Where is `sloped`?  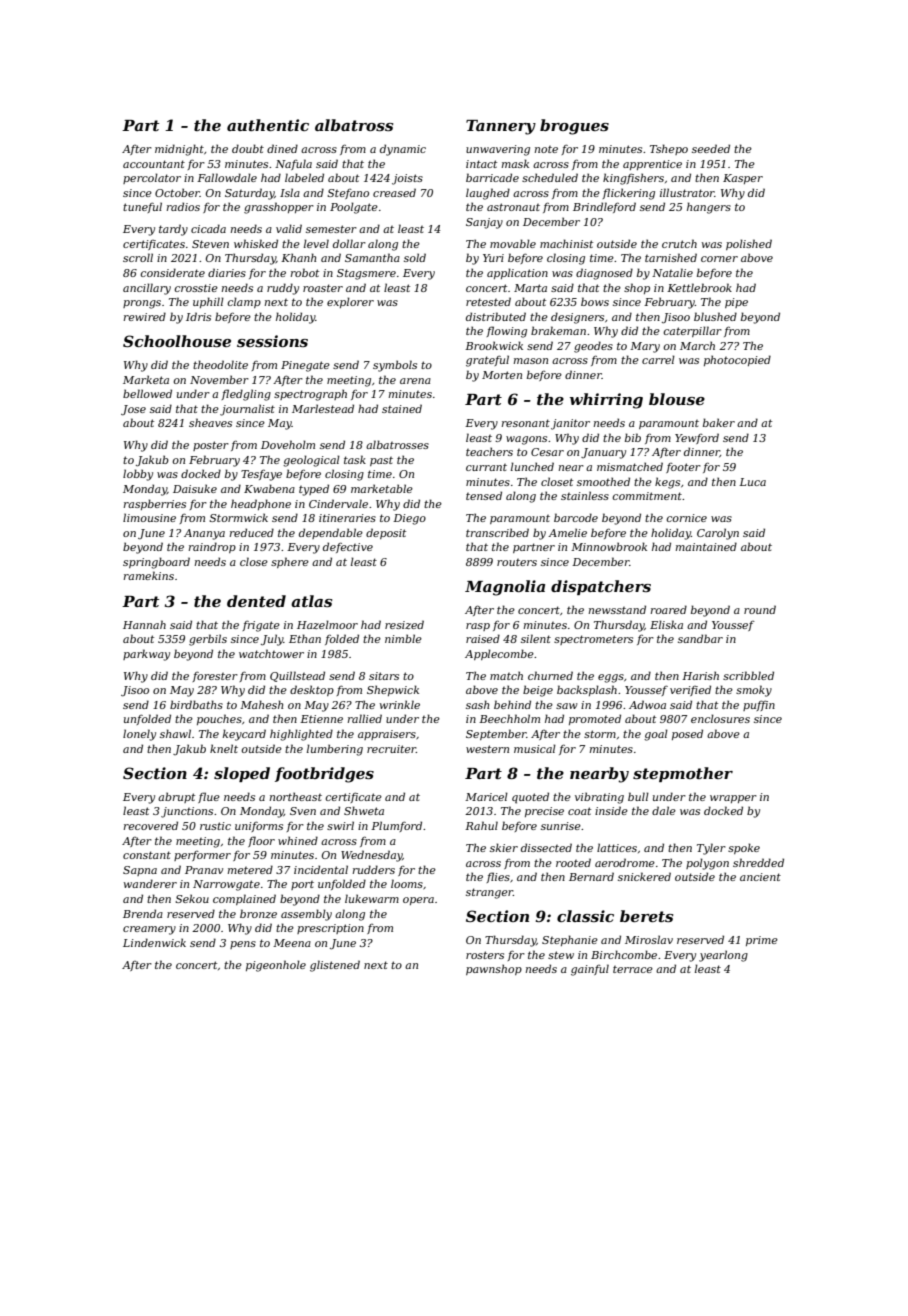 sloped is located at coordinates (242, 774).
